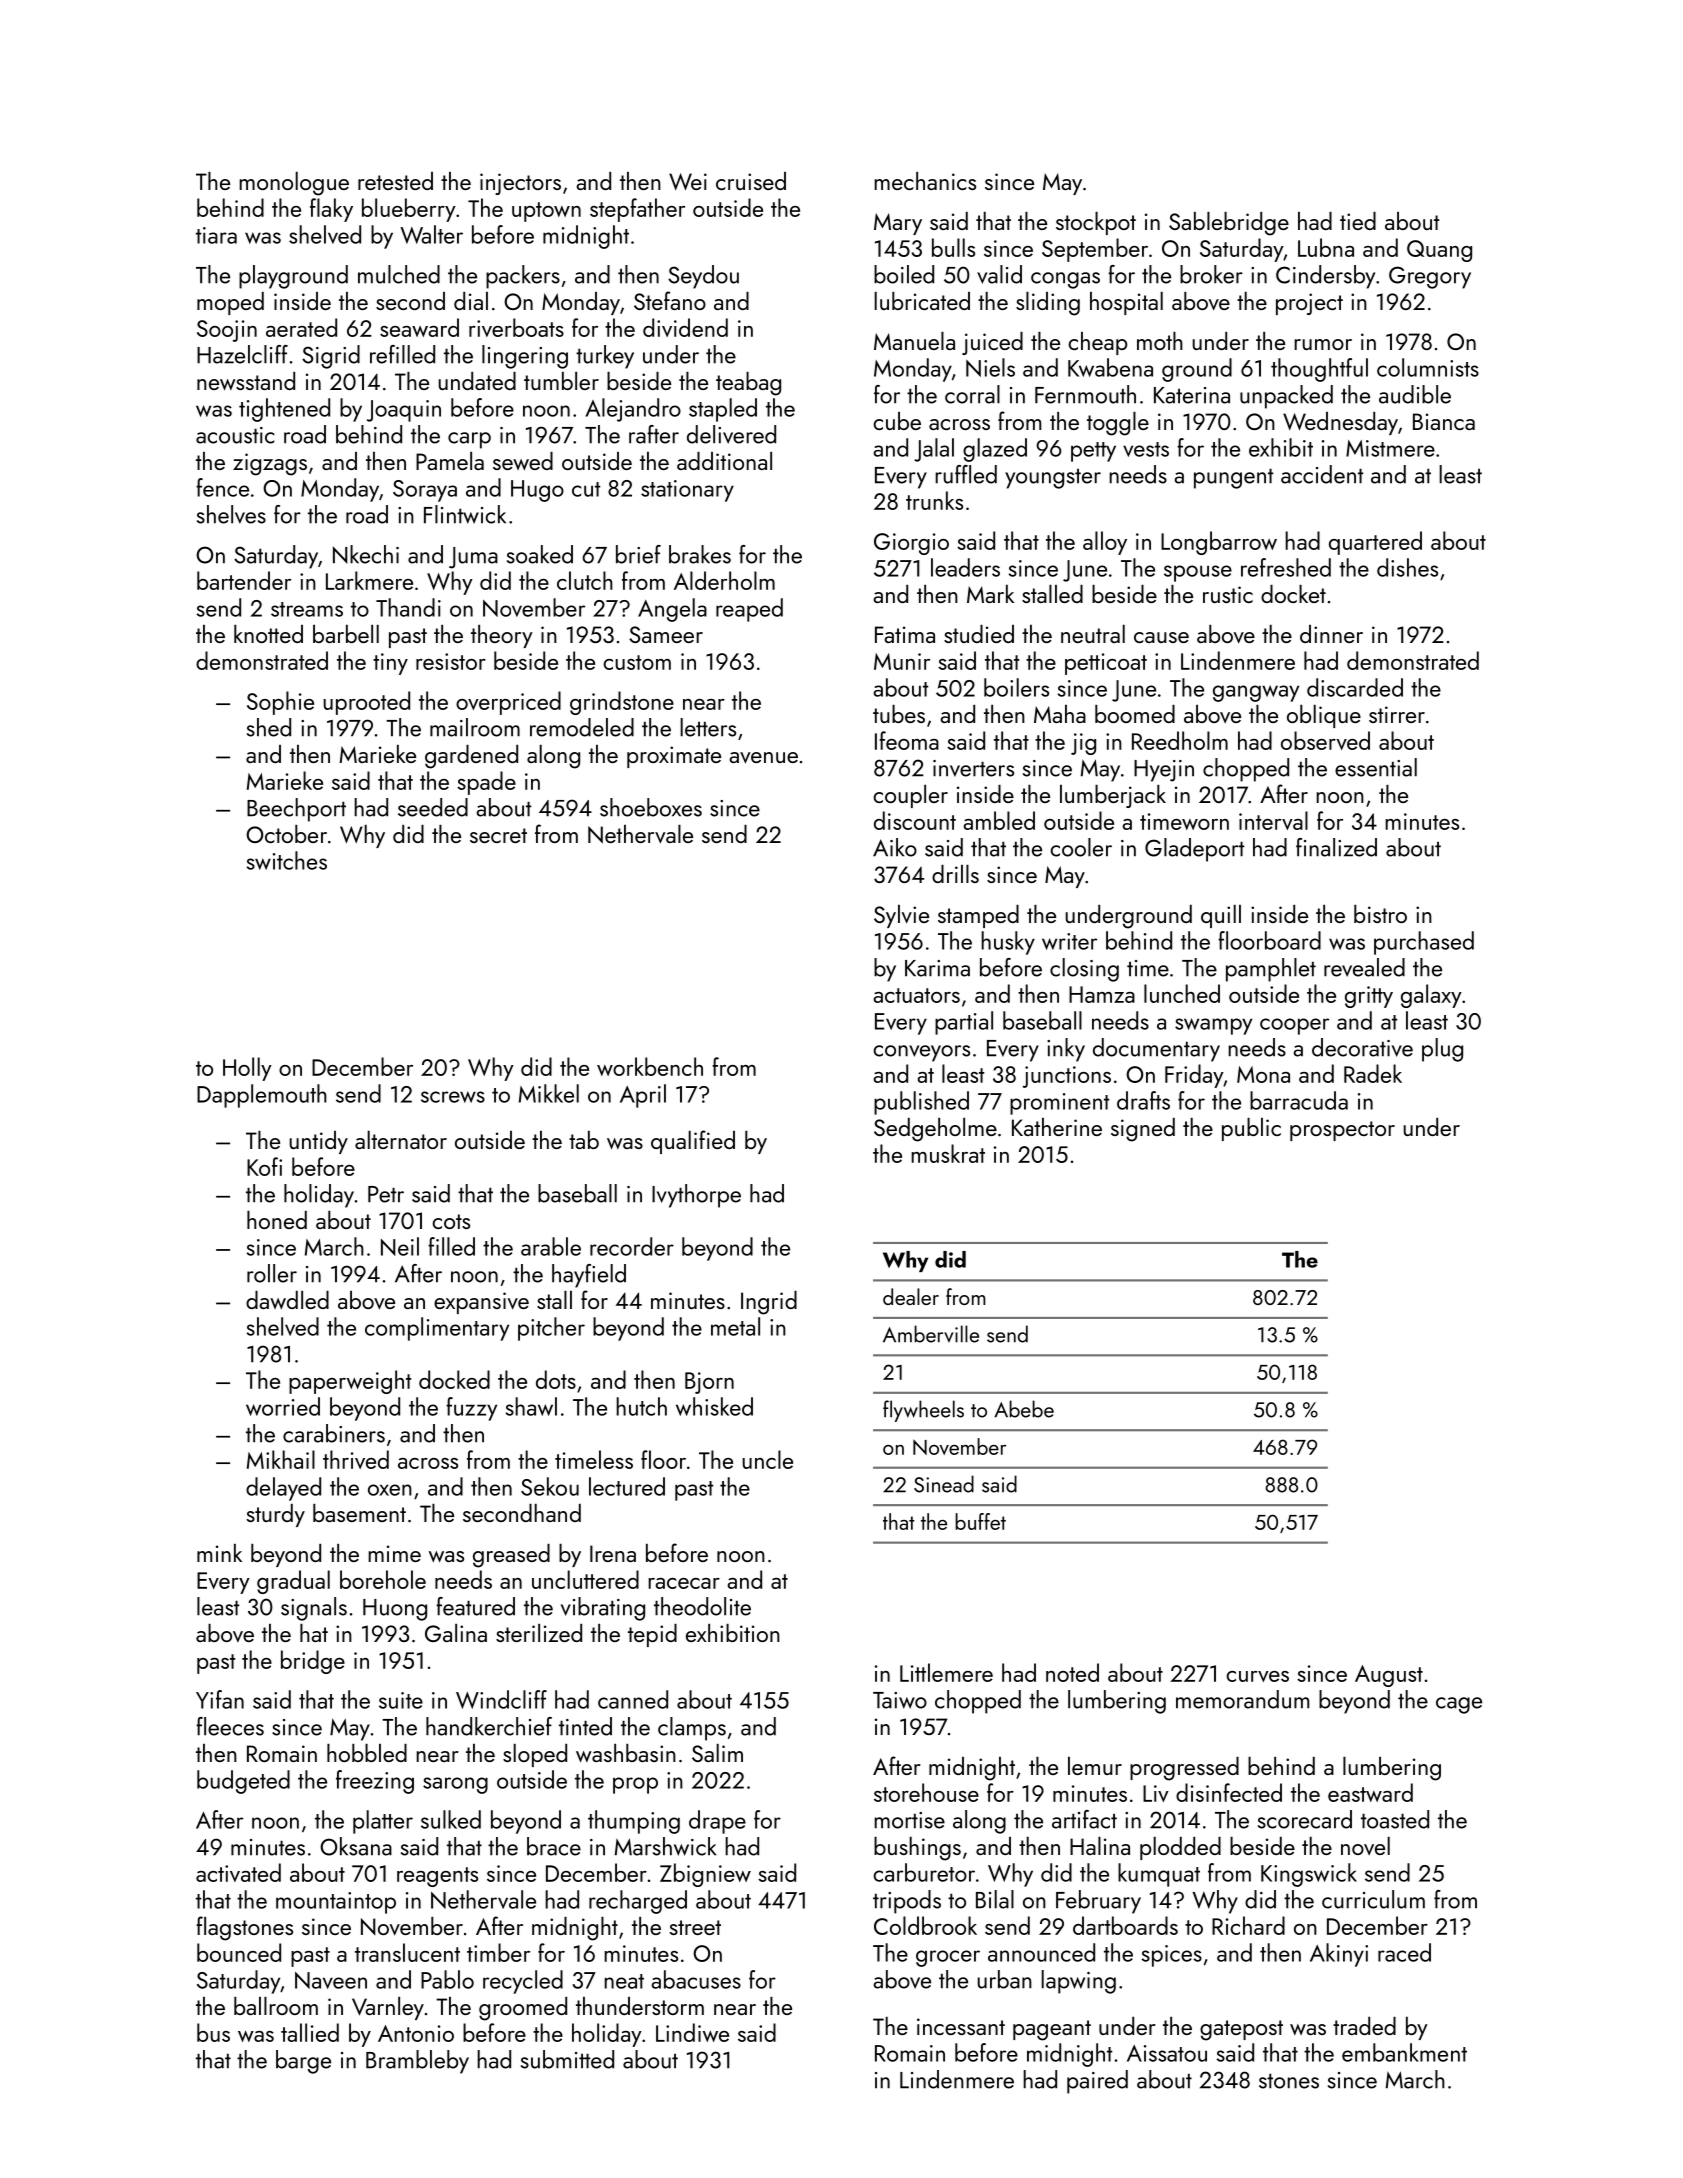 This screenshot has width=1683, height=2178. I want to click on Kwabena, so click(1110, 367).
